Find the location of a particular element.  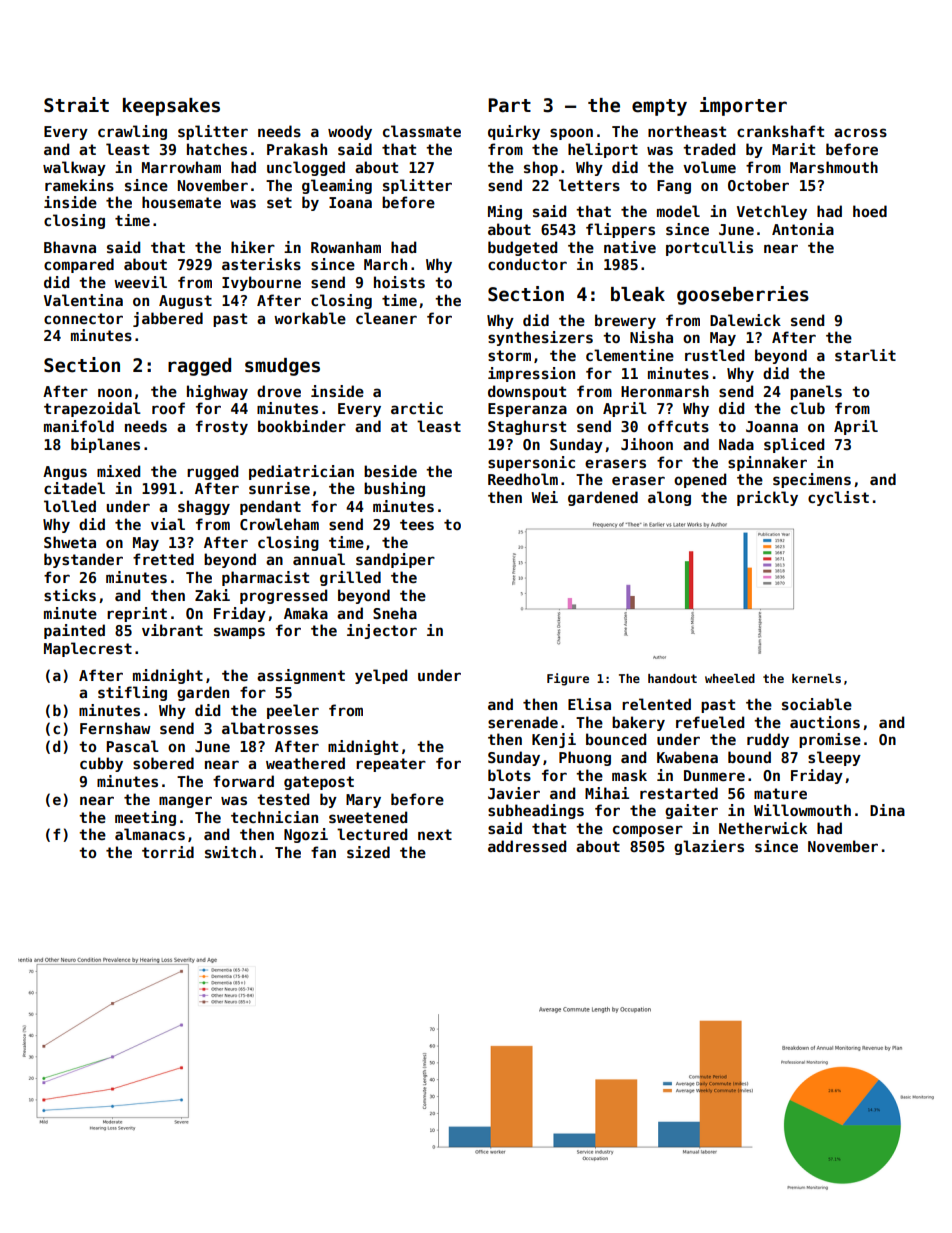

offcuts is located at coordinates (678, 426).
